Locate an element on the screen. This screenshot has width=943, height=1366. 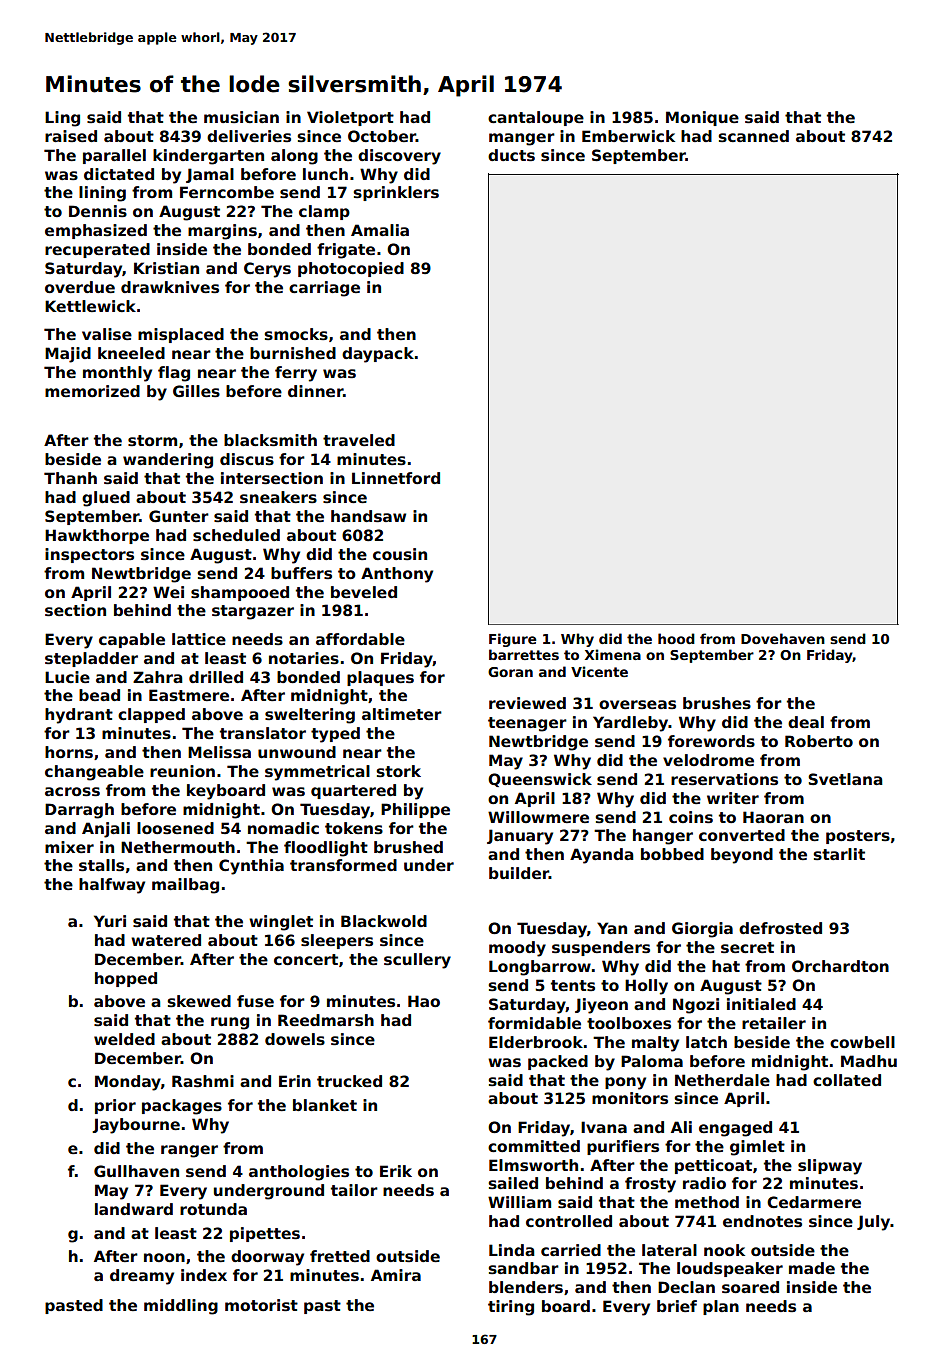
welded is located at coordinates (124, 1039).
